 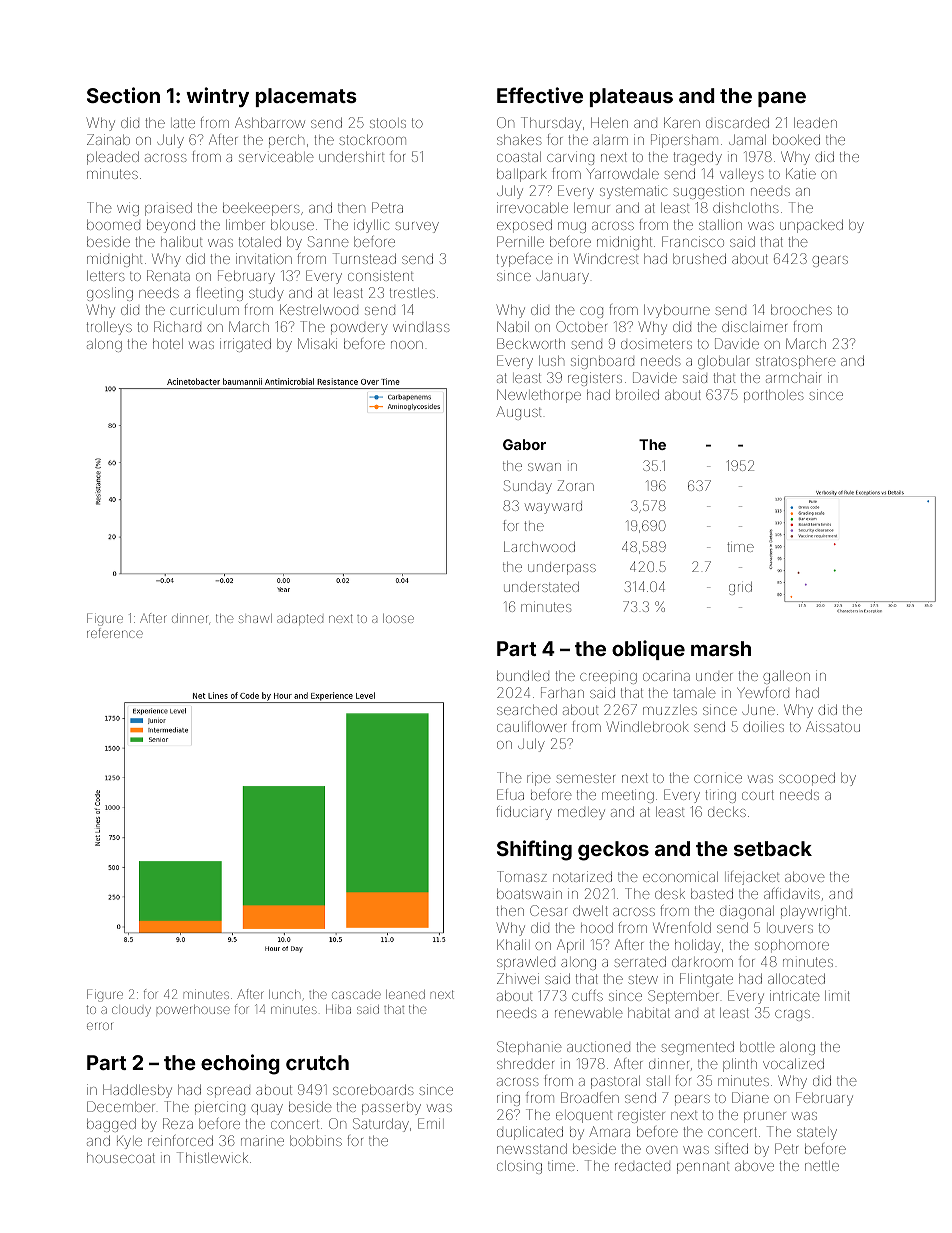 What do you see at coordinates (822, 1166) in the page?
I see `nettle` at bounding box center [822, 1166].
